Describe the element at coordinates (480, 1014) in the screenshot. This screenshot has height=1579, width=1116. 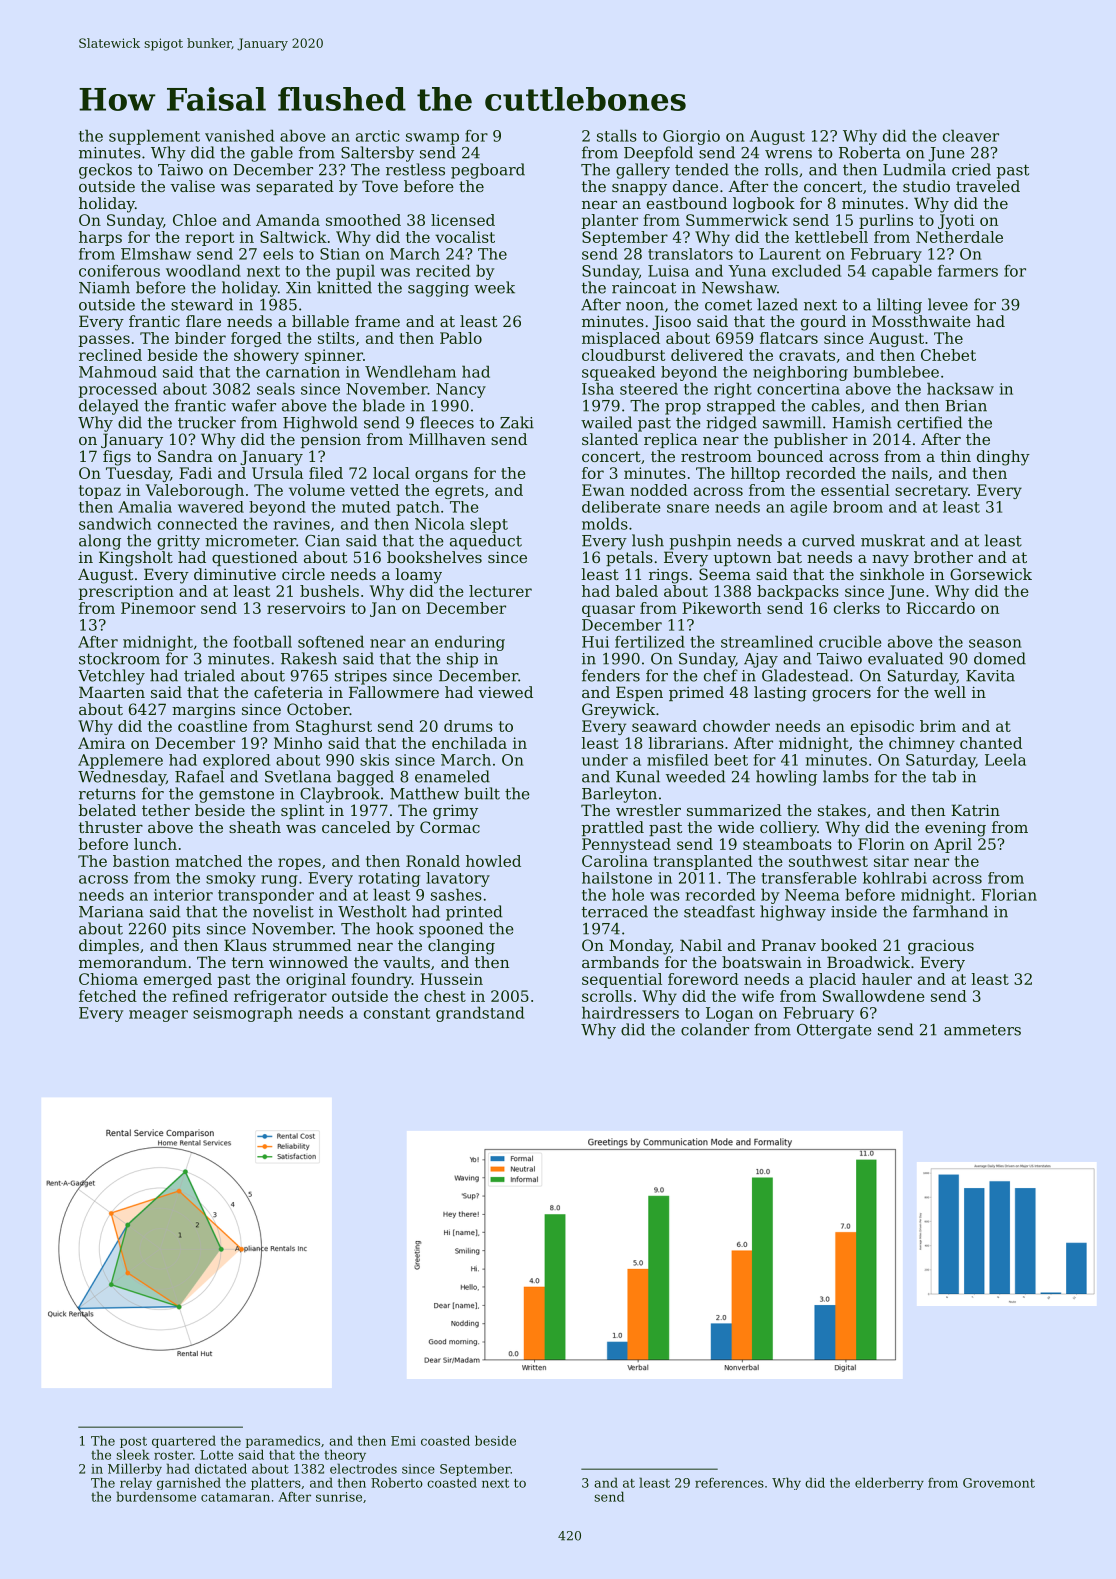
I see `grandstand` at that location.
